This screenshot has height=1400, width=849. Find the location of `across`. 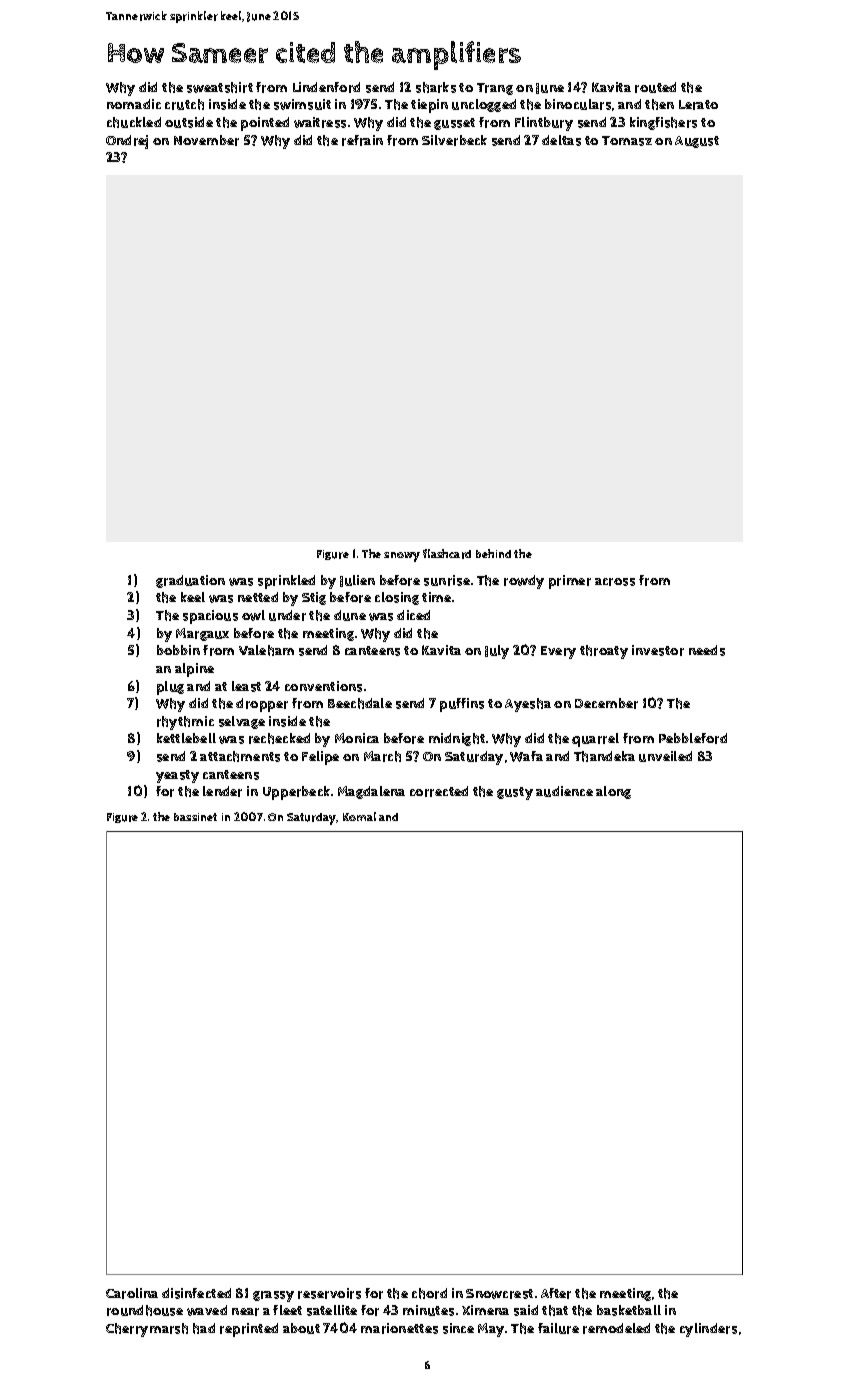

across is located at coordinates (615, 582).
